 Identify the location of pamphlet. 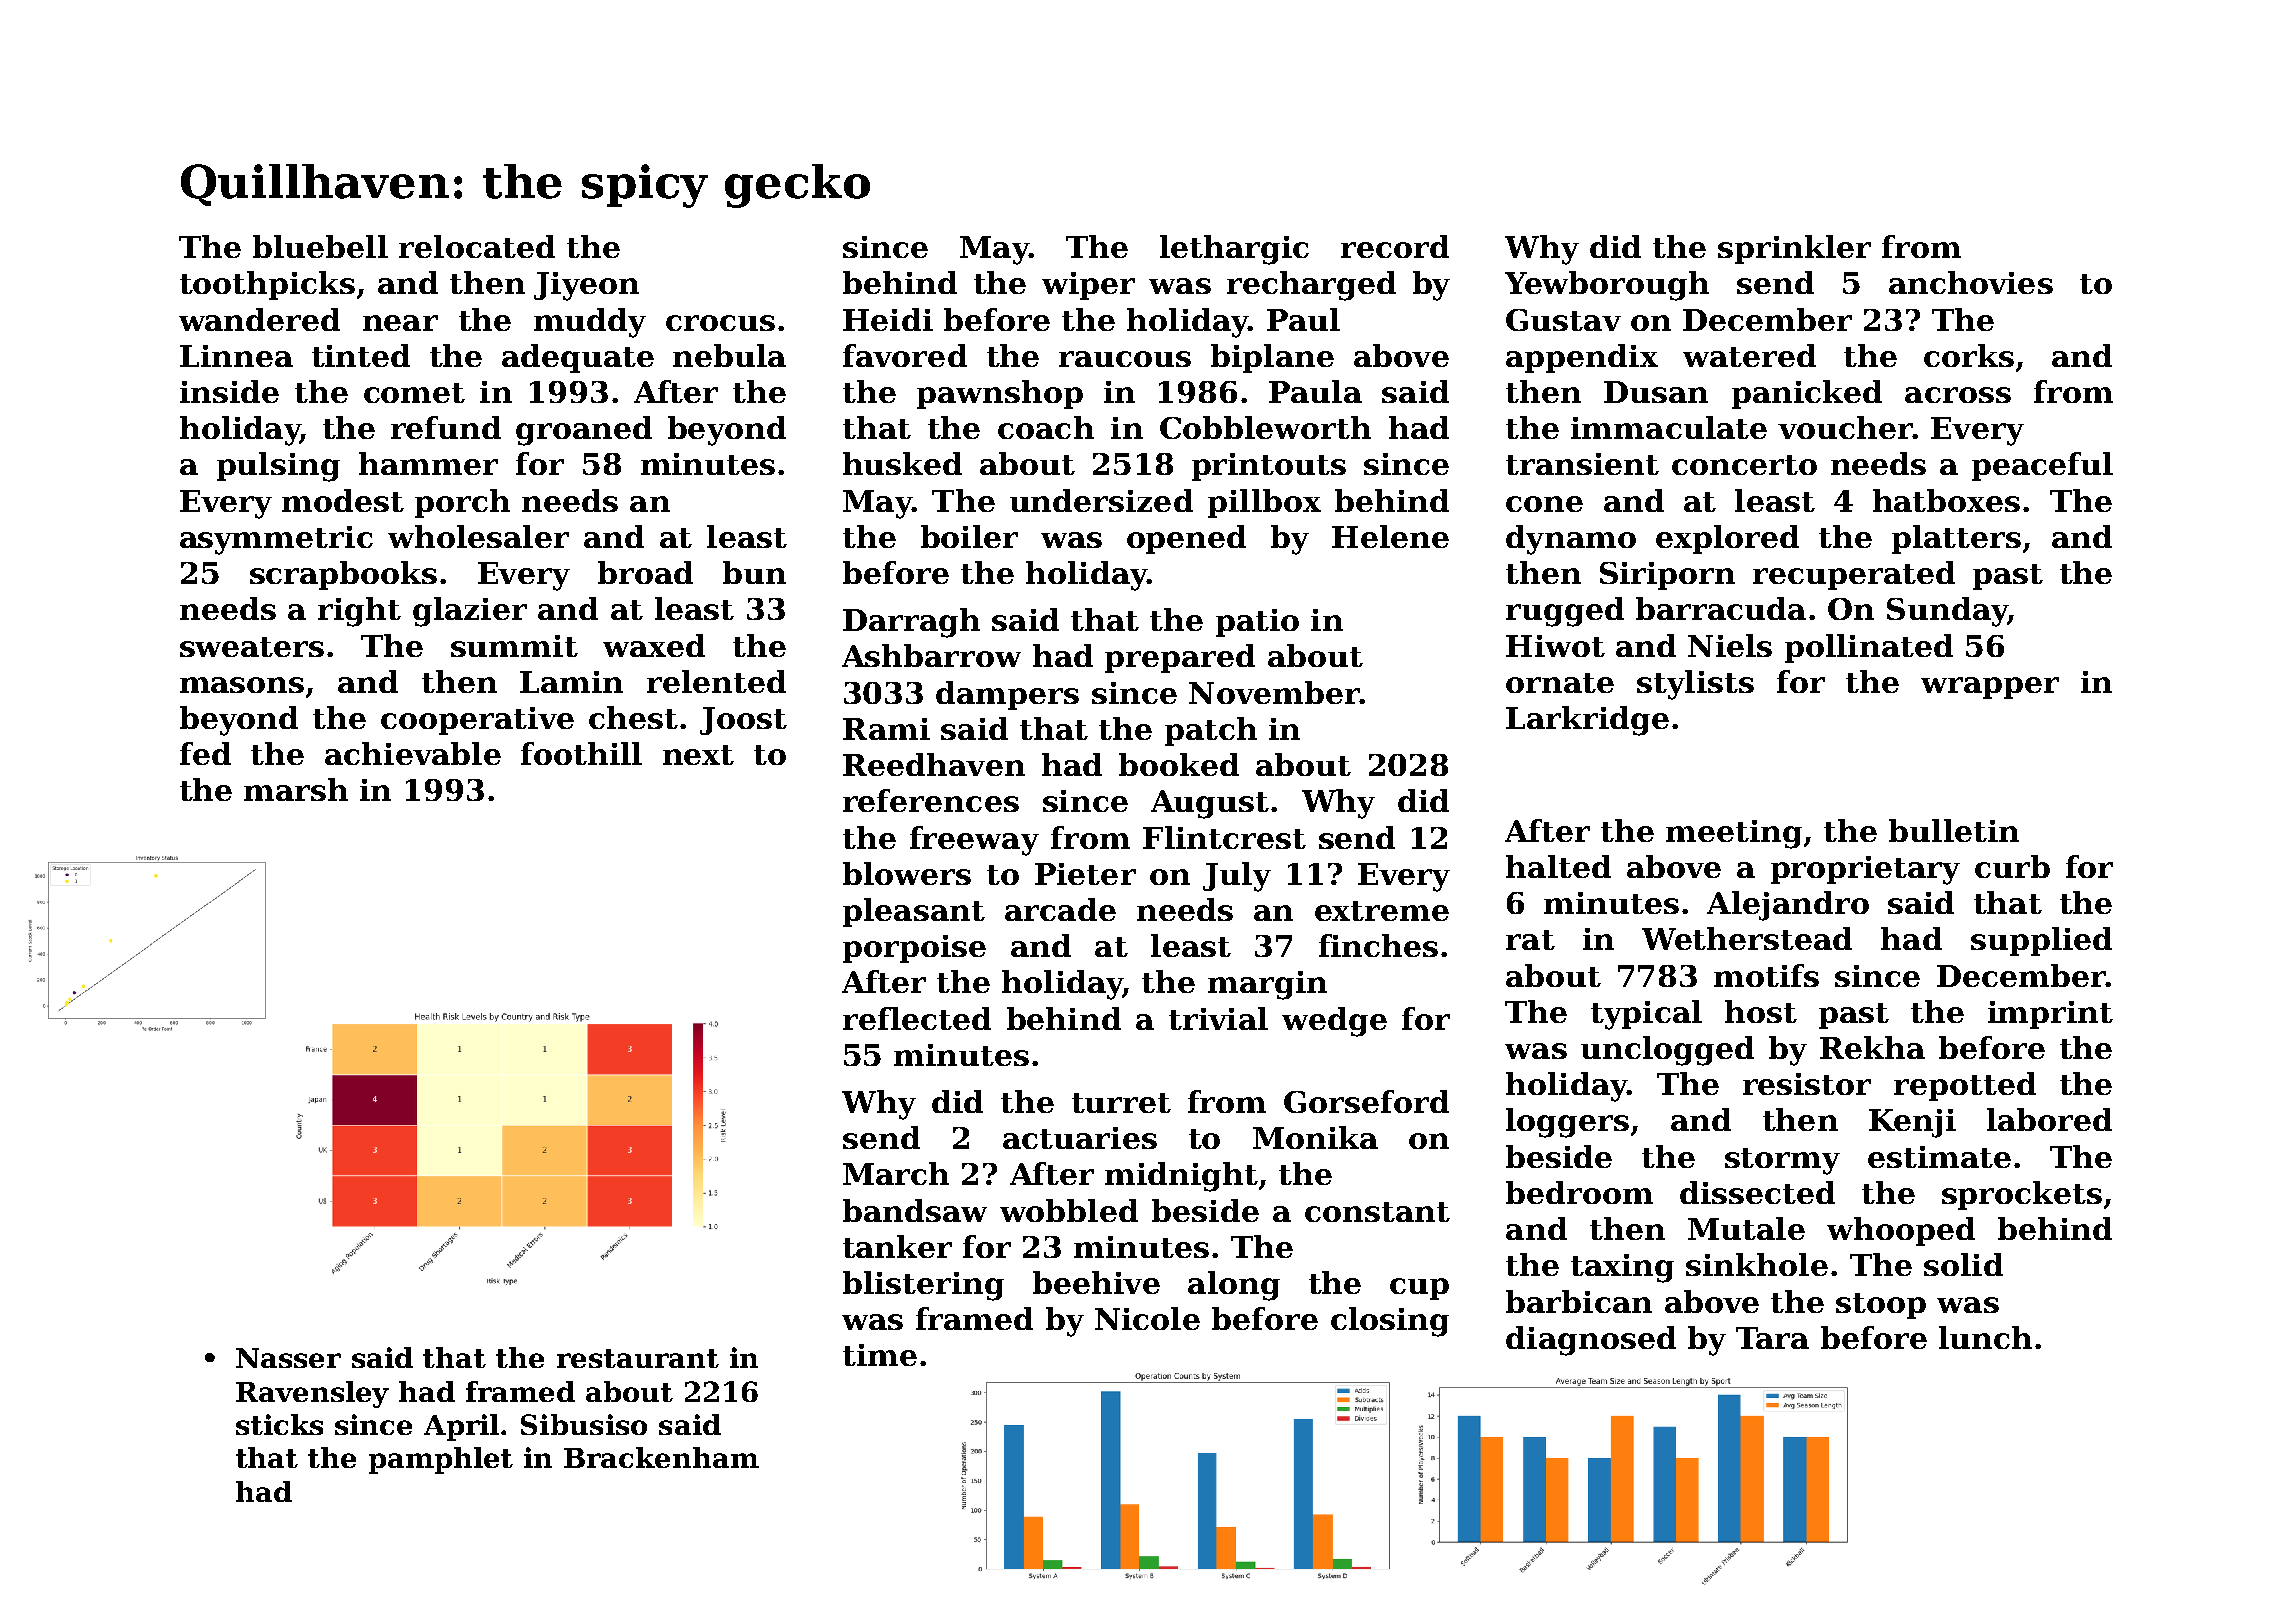
(441, 1460).
